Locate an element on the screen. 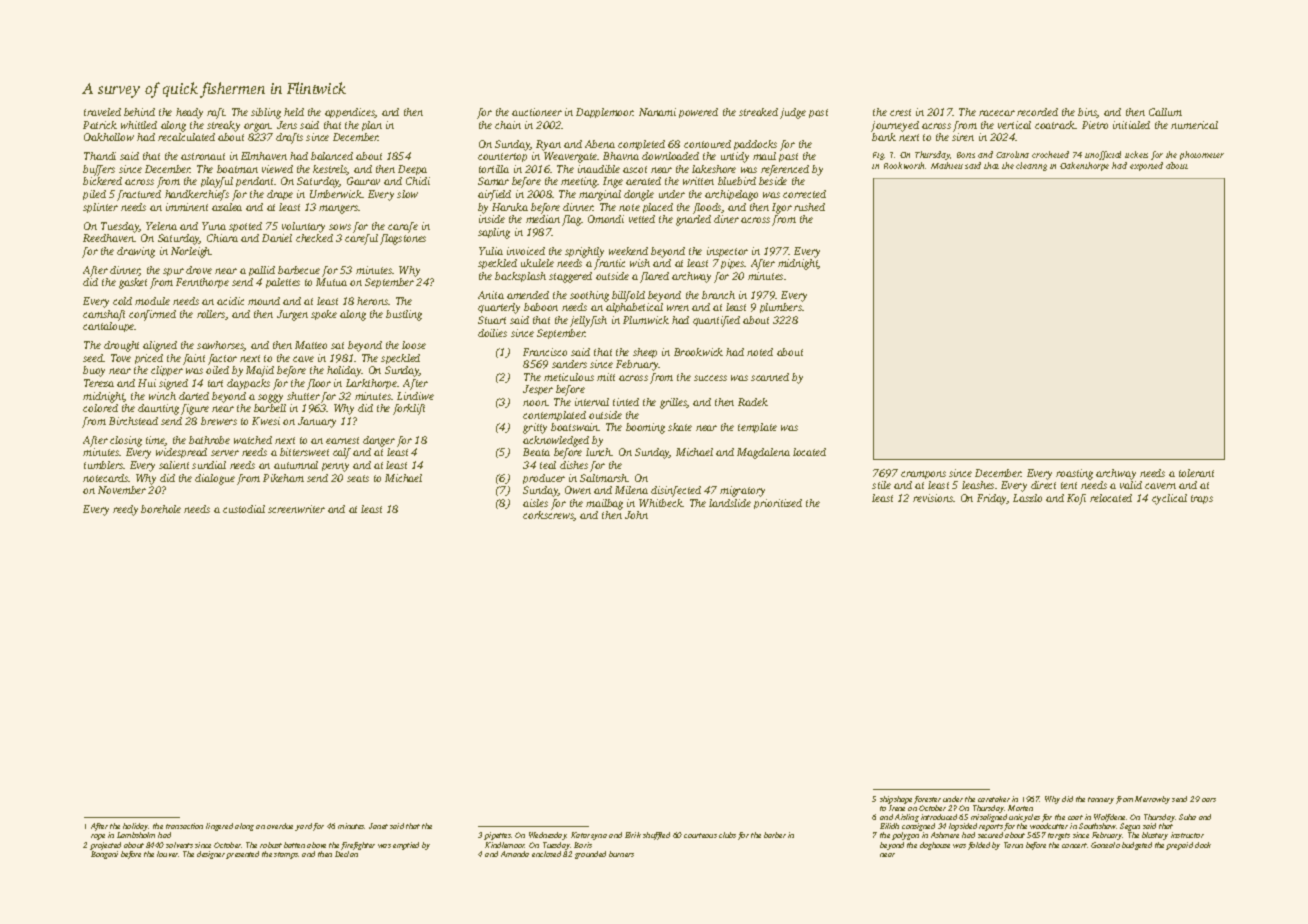 The width and height of the screenshot is (1308, 924). prioritized is located at coordinates (778, 504).
